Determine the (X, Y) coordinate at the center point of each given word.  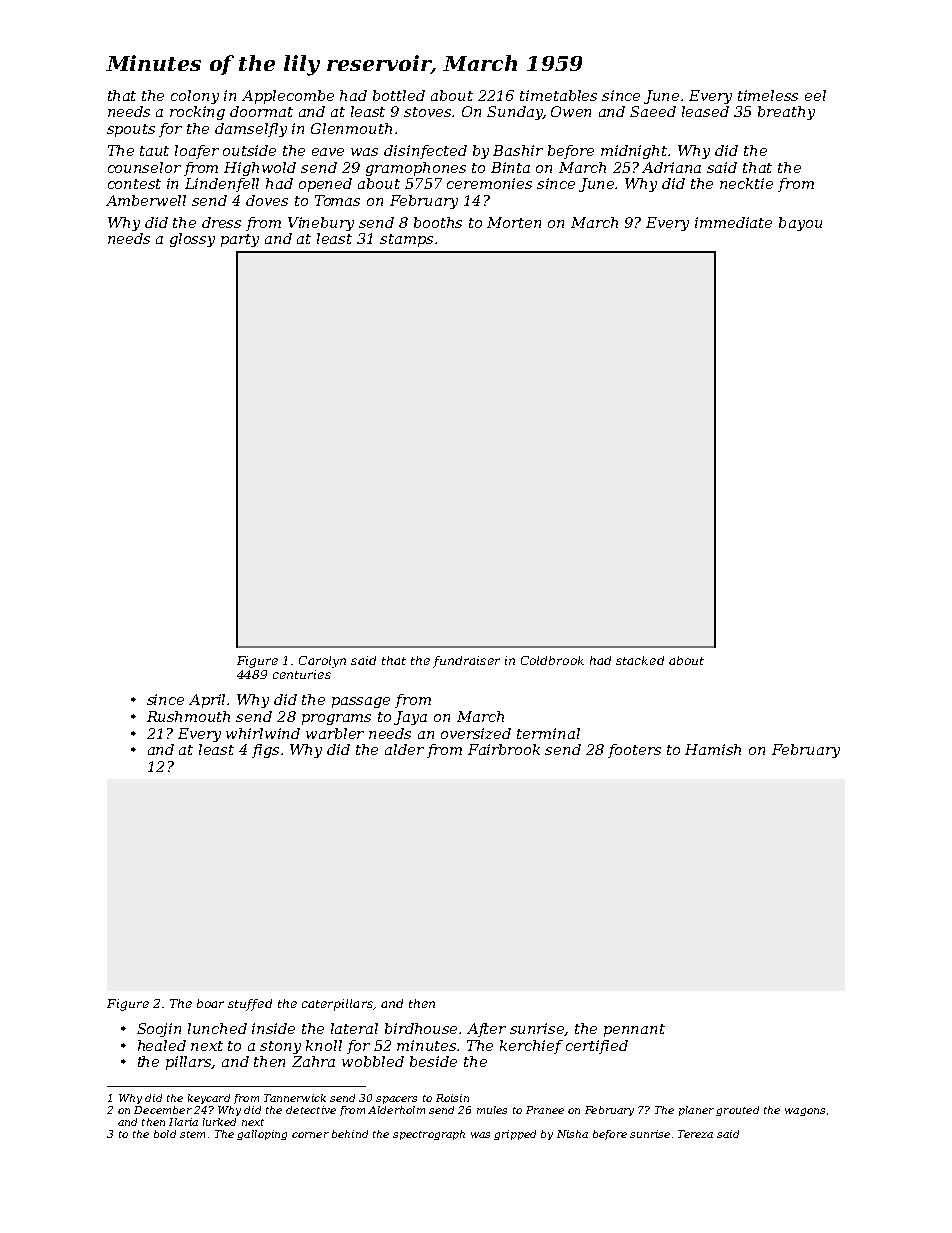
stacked (640, 660)
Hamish (713, 749)
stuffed (250, 1005)
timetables (558, 95)
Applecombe (288, 97)
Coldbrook (552, 660)
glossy (192, 240)
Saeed (653, 111)
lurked (219, 1122)
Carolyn (322, 662)
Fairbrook (504, 749)
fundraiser (466, 662)
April (207, 701)
